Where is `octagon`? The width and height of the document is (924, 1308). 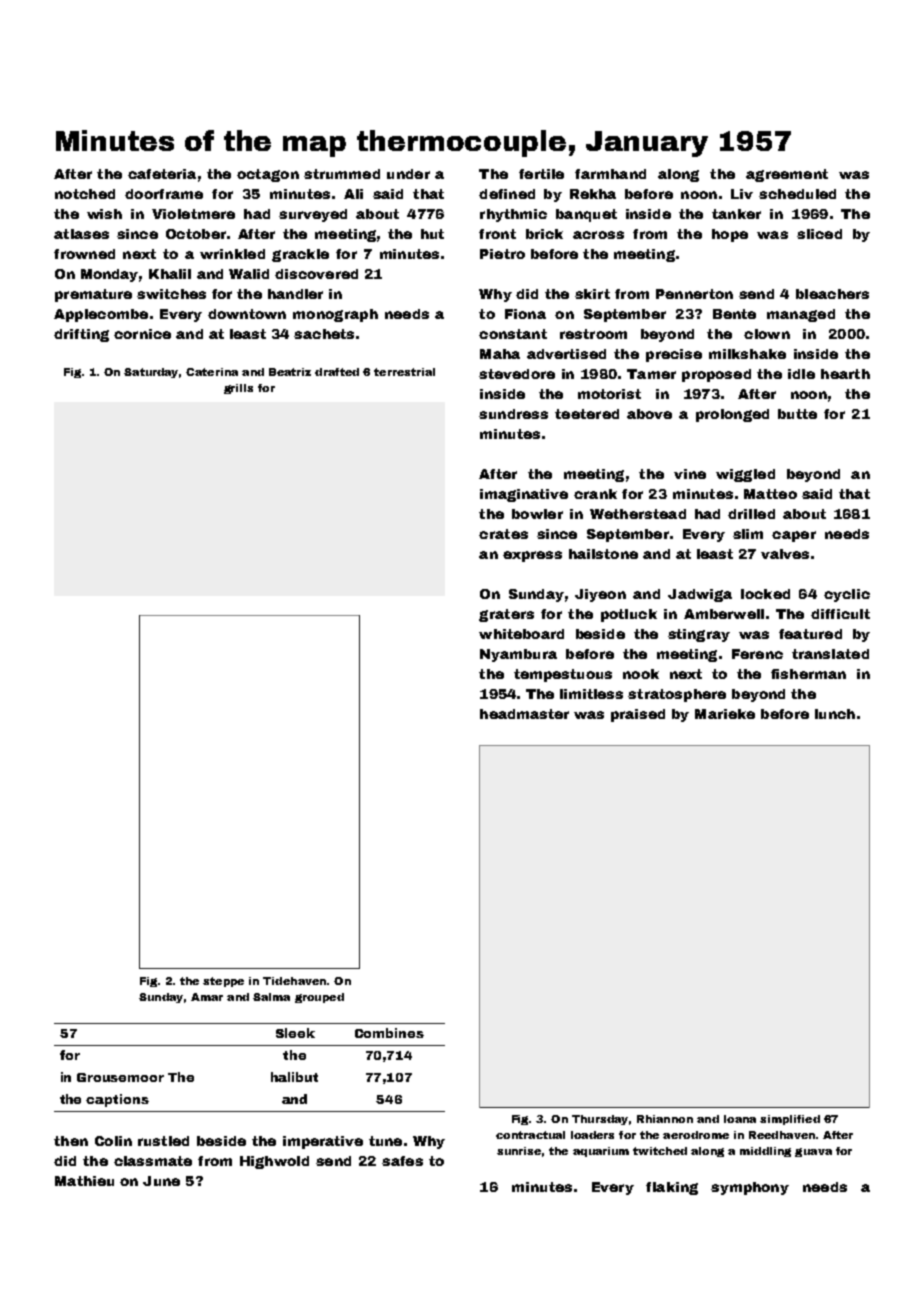 octagon is located at coordinates (268, 175).
